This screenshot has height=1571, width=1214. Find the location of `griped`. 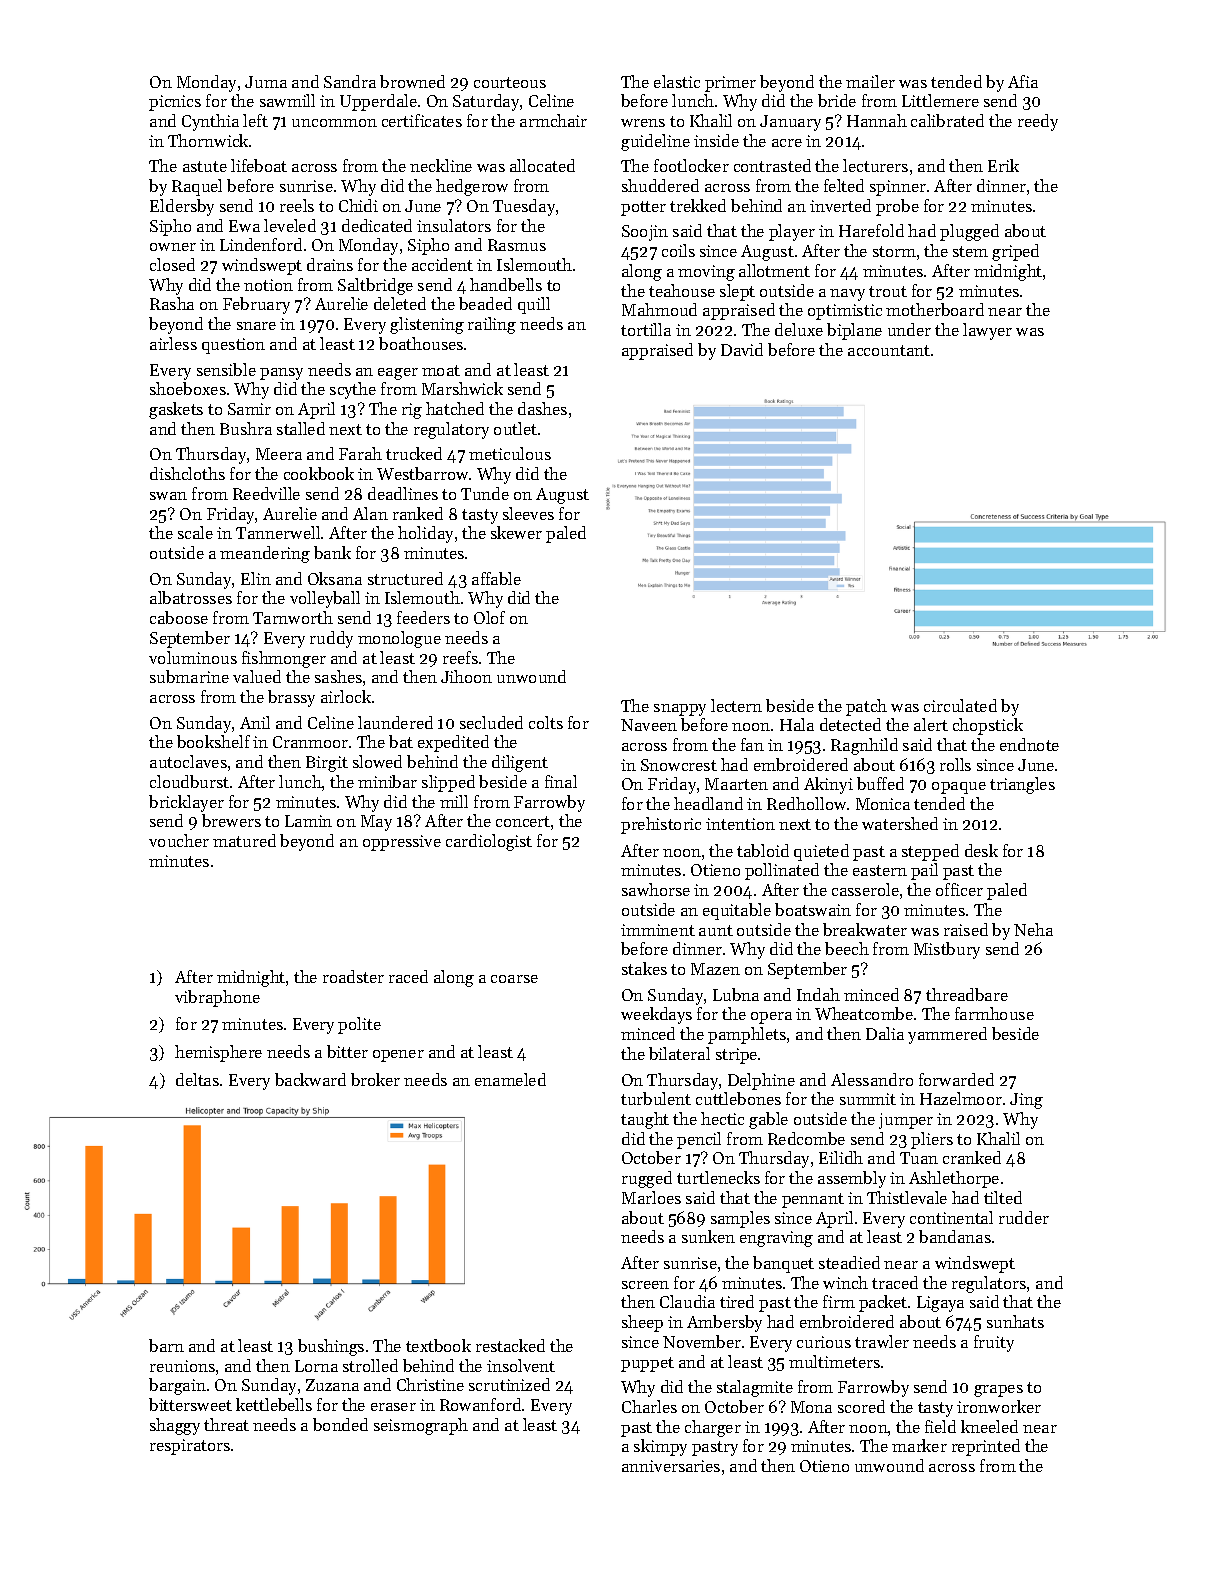

griped is located at coordinates (1015, 252).
